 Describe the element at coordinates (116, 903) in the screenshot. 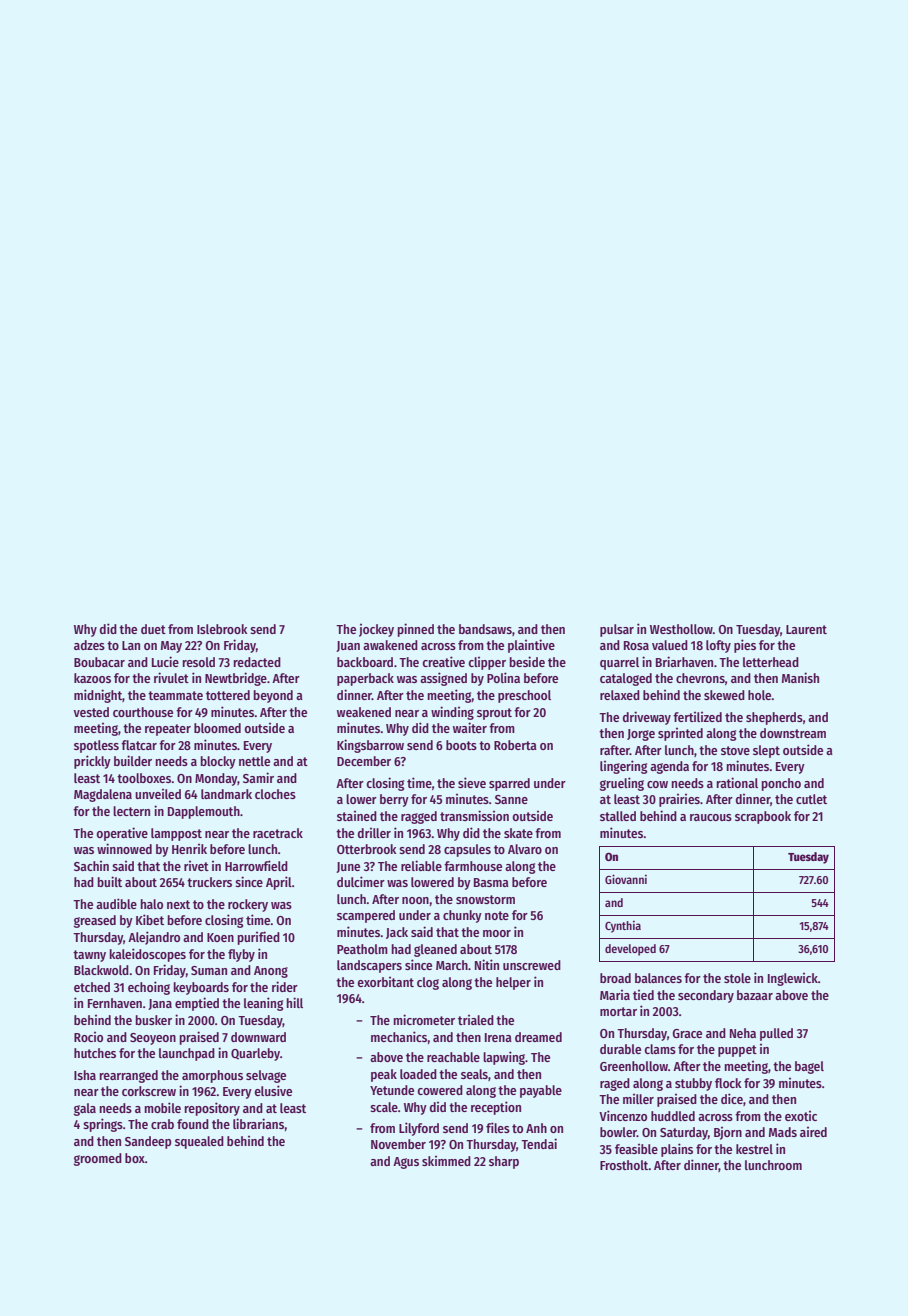

I see `audible` at that location.
